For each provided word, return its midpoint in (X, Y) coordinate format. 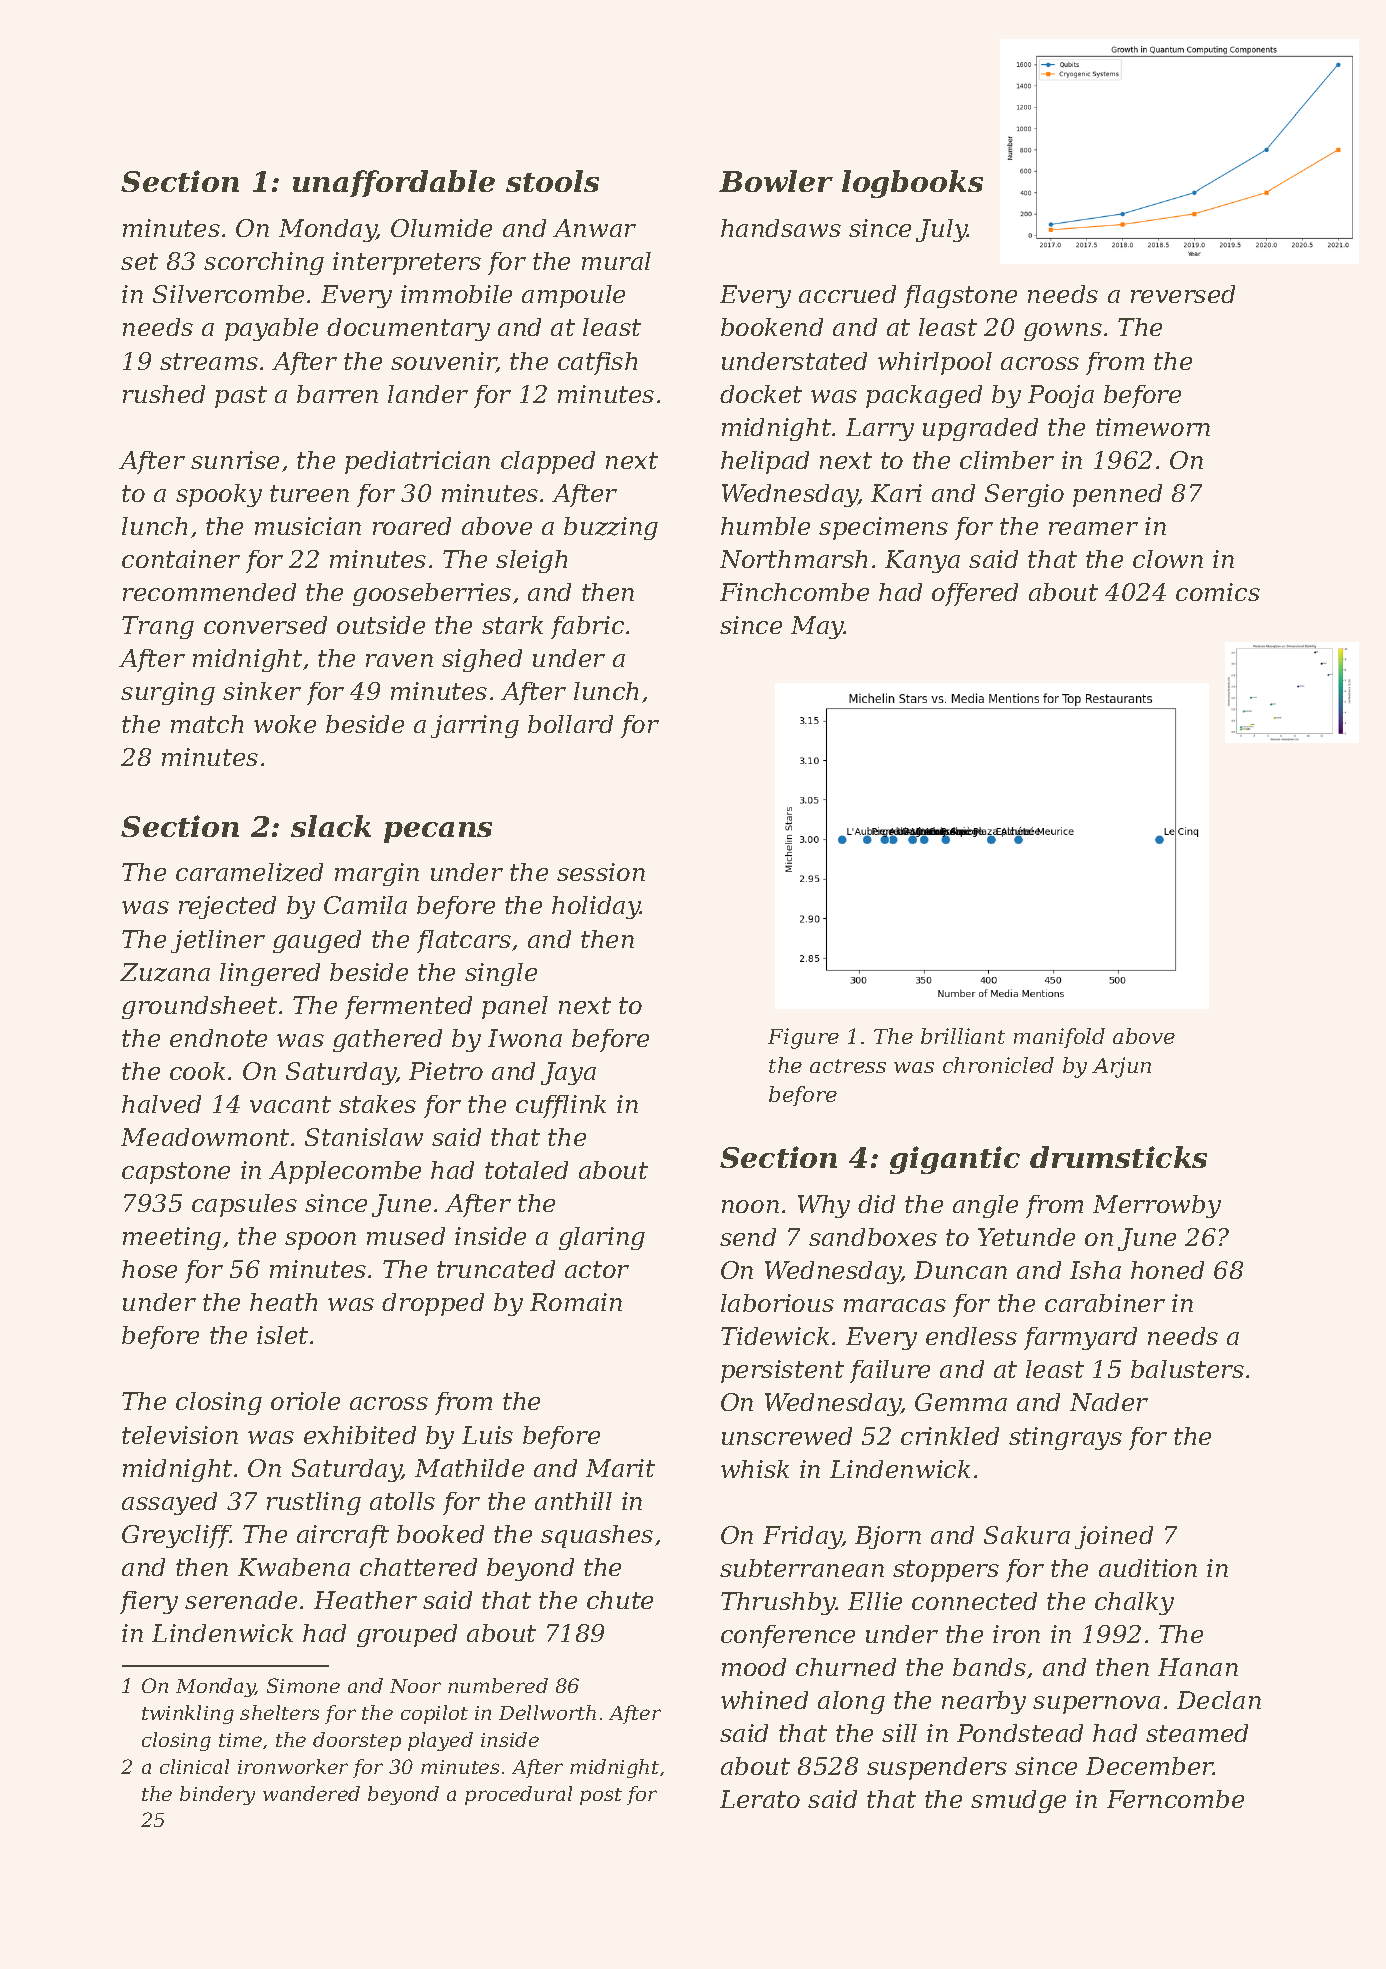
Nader (1109, 1402)
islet (282, 1335)
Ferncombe (1175, 1799)
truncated (496, 1269)
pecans (438, 832)
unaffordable (394, 183)
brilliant (963, 1036)
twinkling (188, 1714)
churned (846, 1667)
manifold (1059, 1038)
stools (552, 181)
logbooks (912, 184)
